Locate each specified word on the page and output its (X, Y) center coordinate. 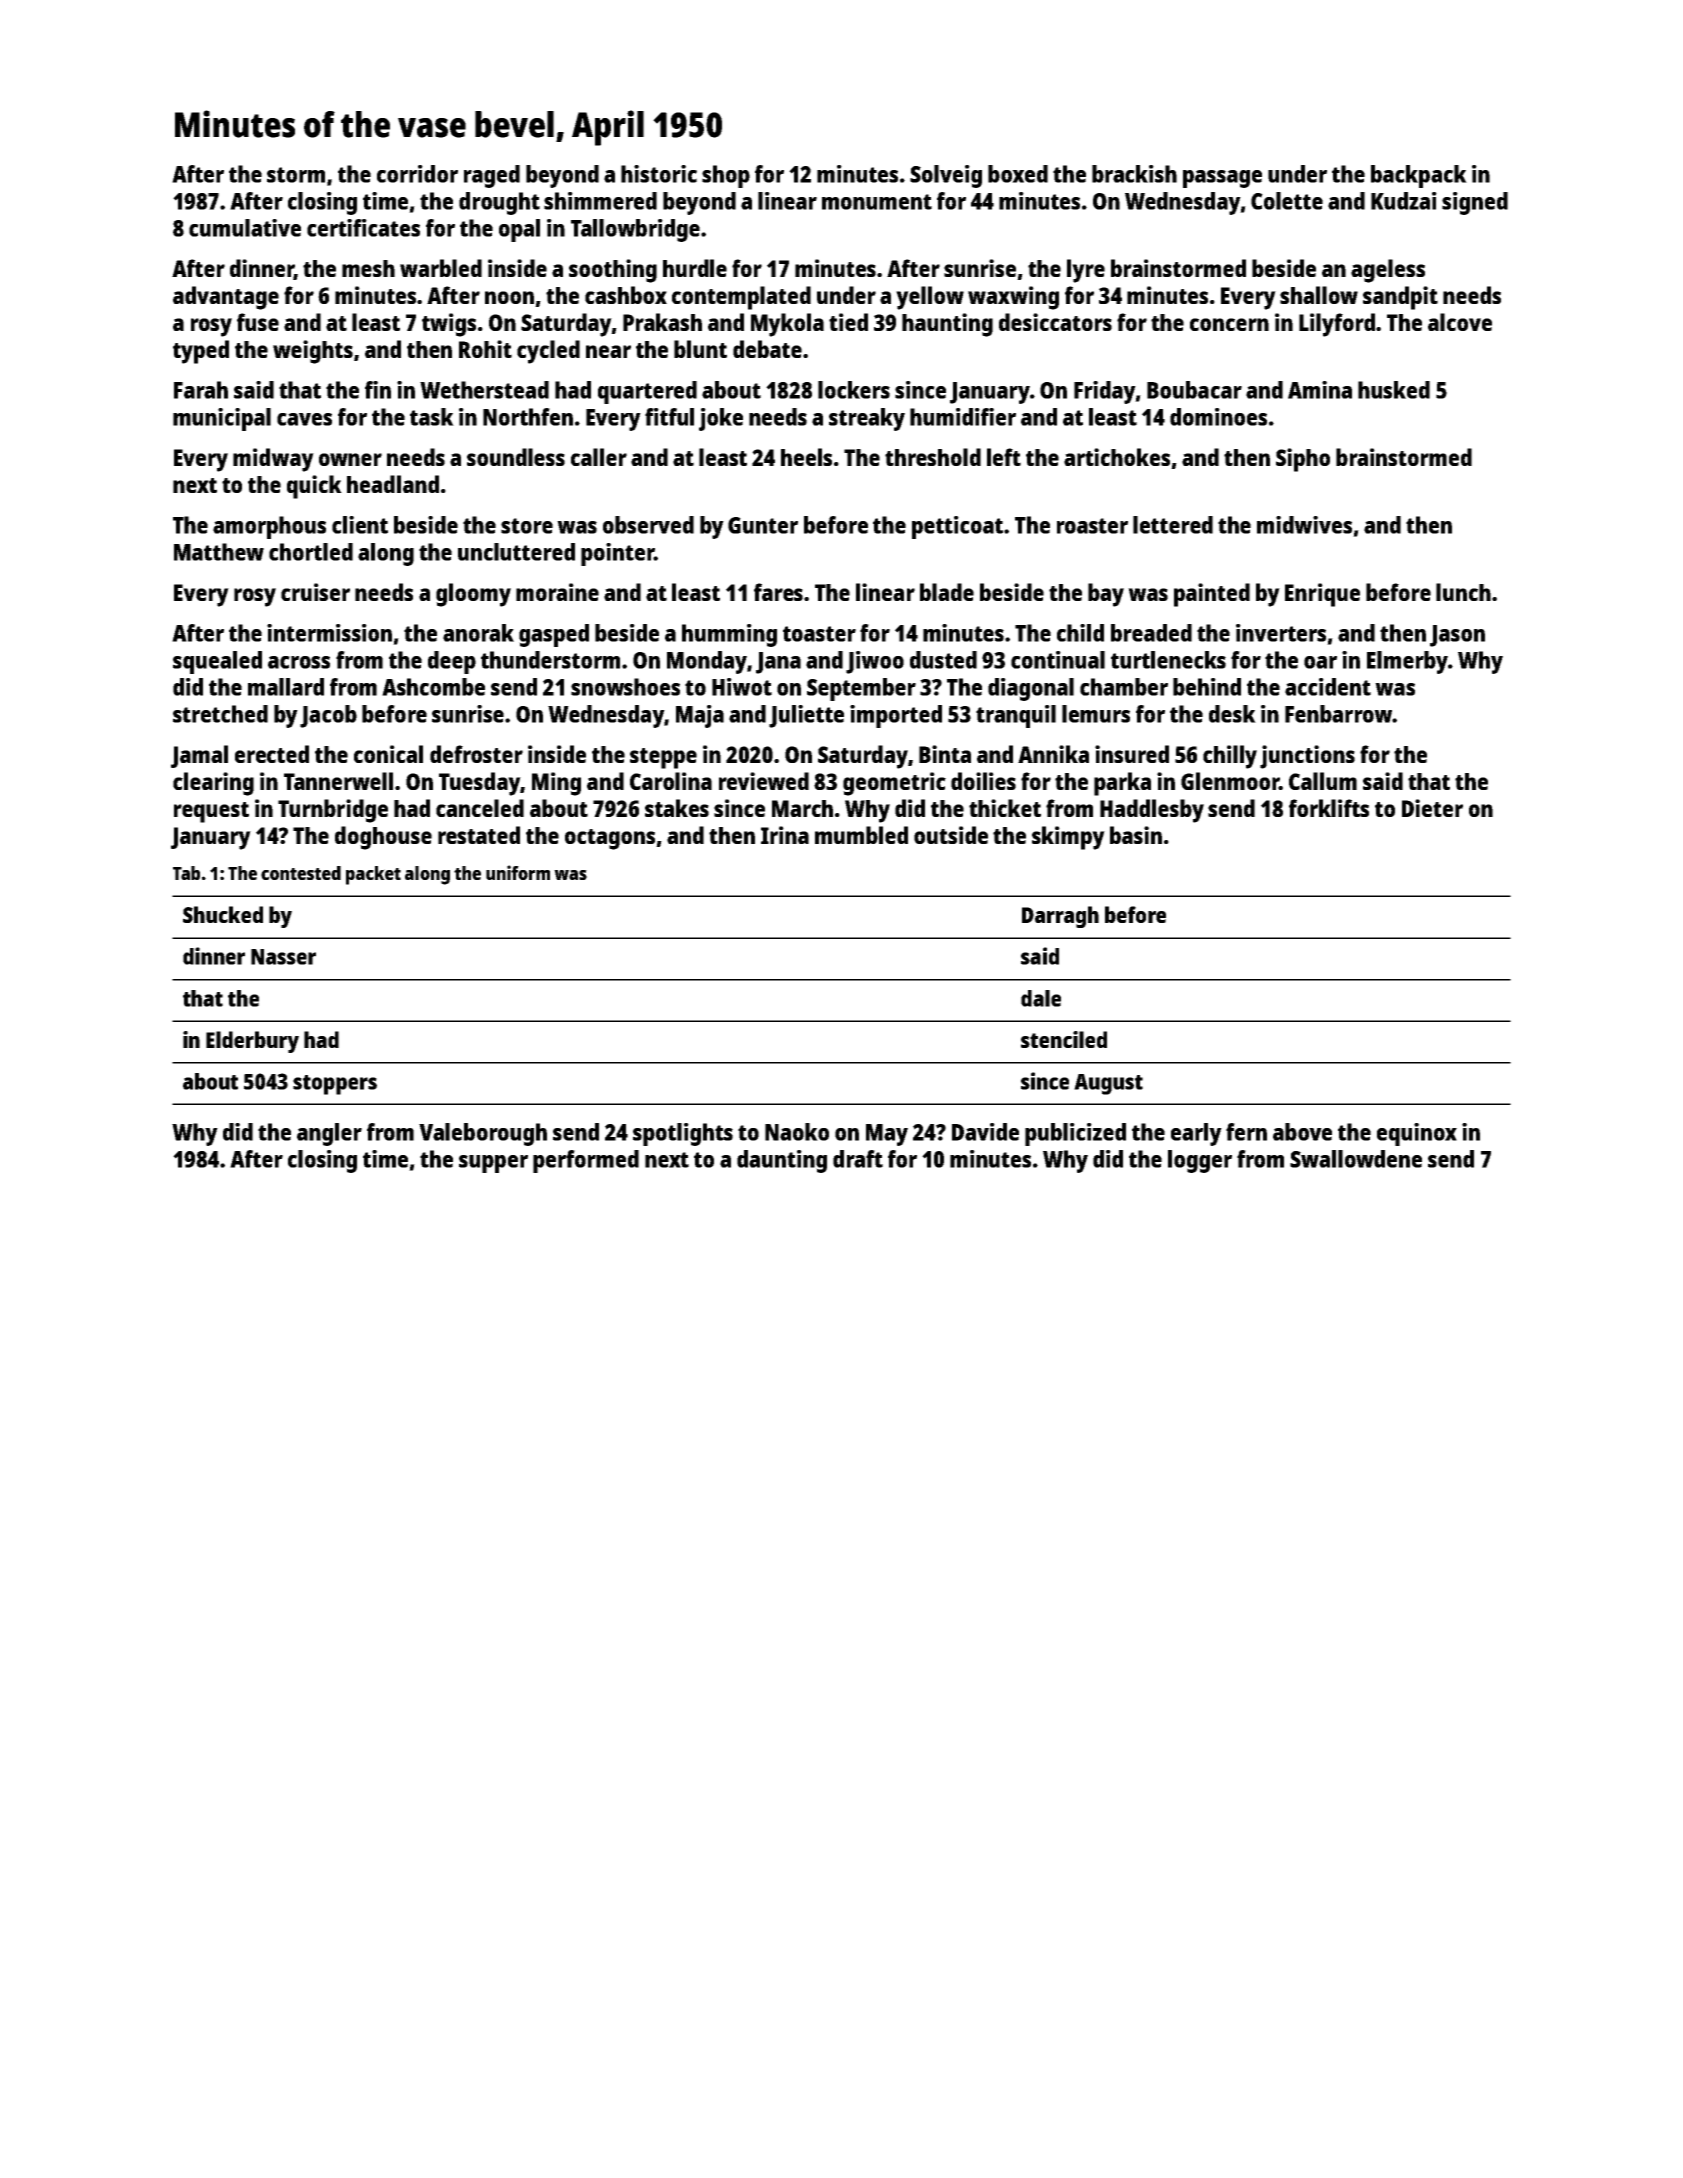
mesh (368, 268)
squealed (217, 662)
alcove (1460, 322)
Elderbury (252, 1042)
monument (877, 202)
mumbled (861, 835)
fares (778, 592)
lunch (1463, 592)
